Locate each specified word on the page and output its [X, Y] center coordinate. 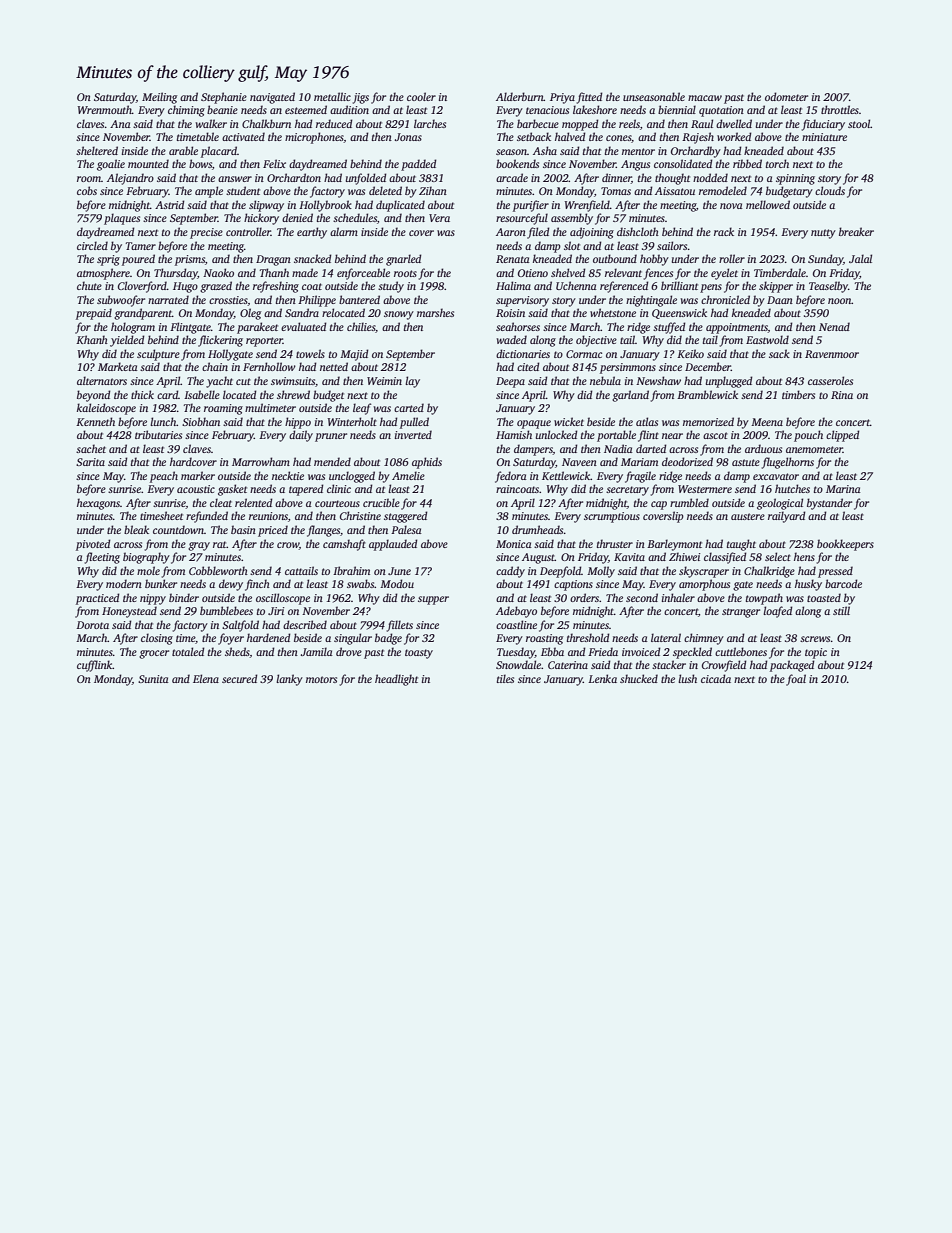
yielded [127, 341]
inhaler [678, 597]
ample [209, 192]
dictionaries [523, 353]
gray [199, 546]
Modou [397, 583]
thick [142, 394]
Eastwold [767, 339]
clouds [830, 190]
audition [349, 109]
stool [859, 123]
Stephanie [224, 98]
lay [412, 382]
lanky [289, 680]
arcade [512, 177]
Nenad [834, 326]
